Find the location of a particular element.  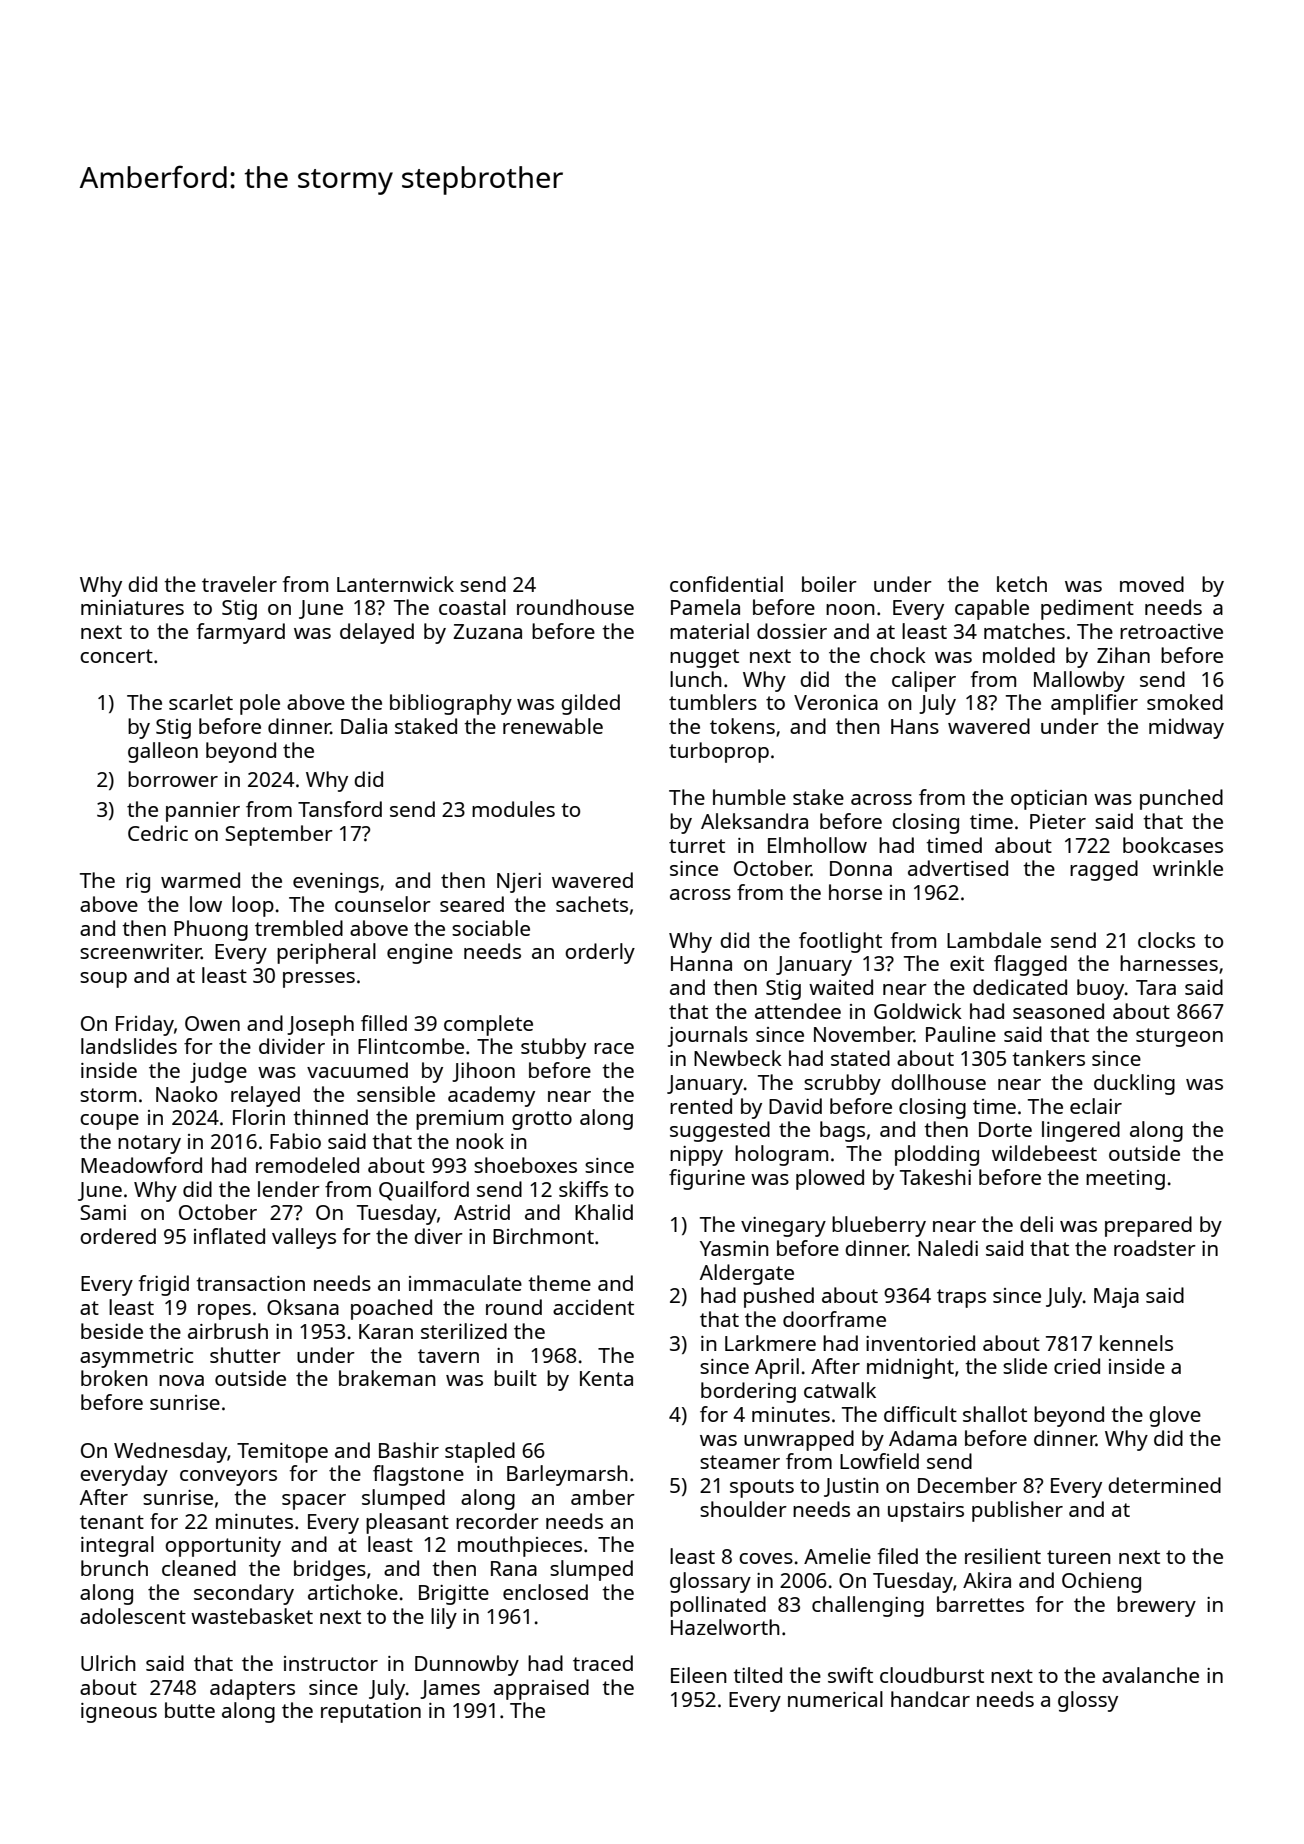

coves is located at coordinates (766, 1558).
